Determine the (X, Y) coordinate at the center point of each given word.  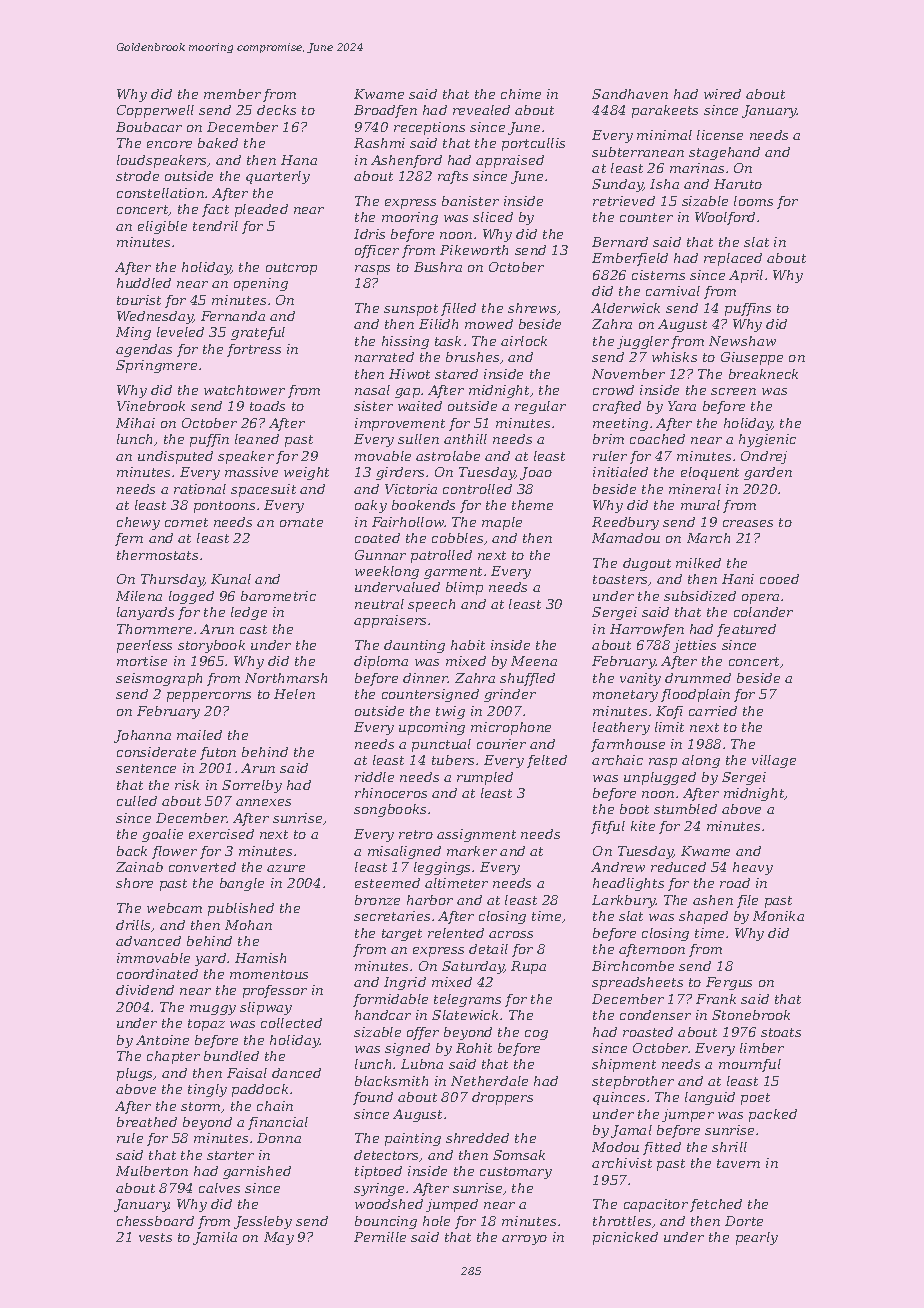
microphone (511, 728)
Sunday (617, 185)
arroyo (524, 1240)
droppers (502, 1098)
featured (746, 630)
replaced (733, 259)
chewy (138, 523)
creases (748, 523)
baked (218, 143)
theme (532, 505)
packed (773, 1115)
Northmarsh (286, 678)
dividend (145, 990)
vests (155, 1237)
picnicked (625, 1238)
